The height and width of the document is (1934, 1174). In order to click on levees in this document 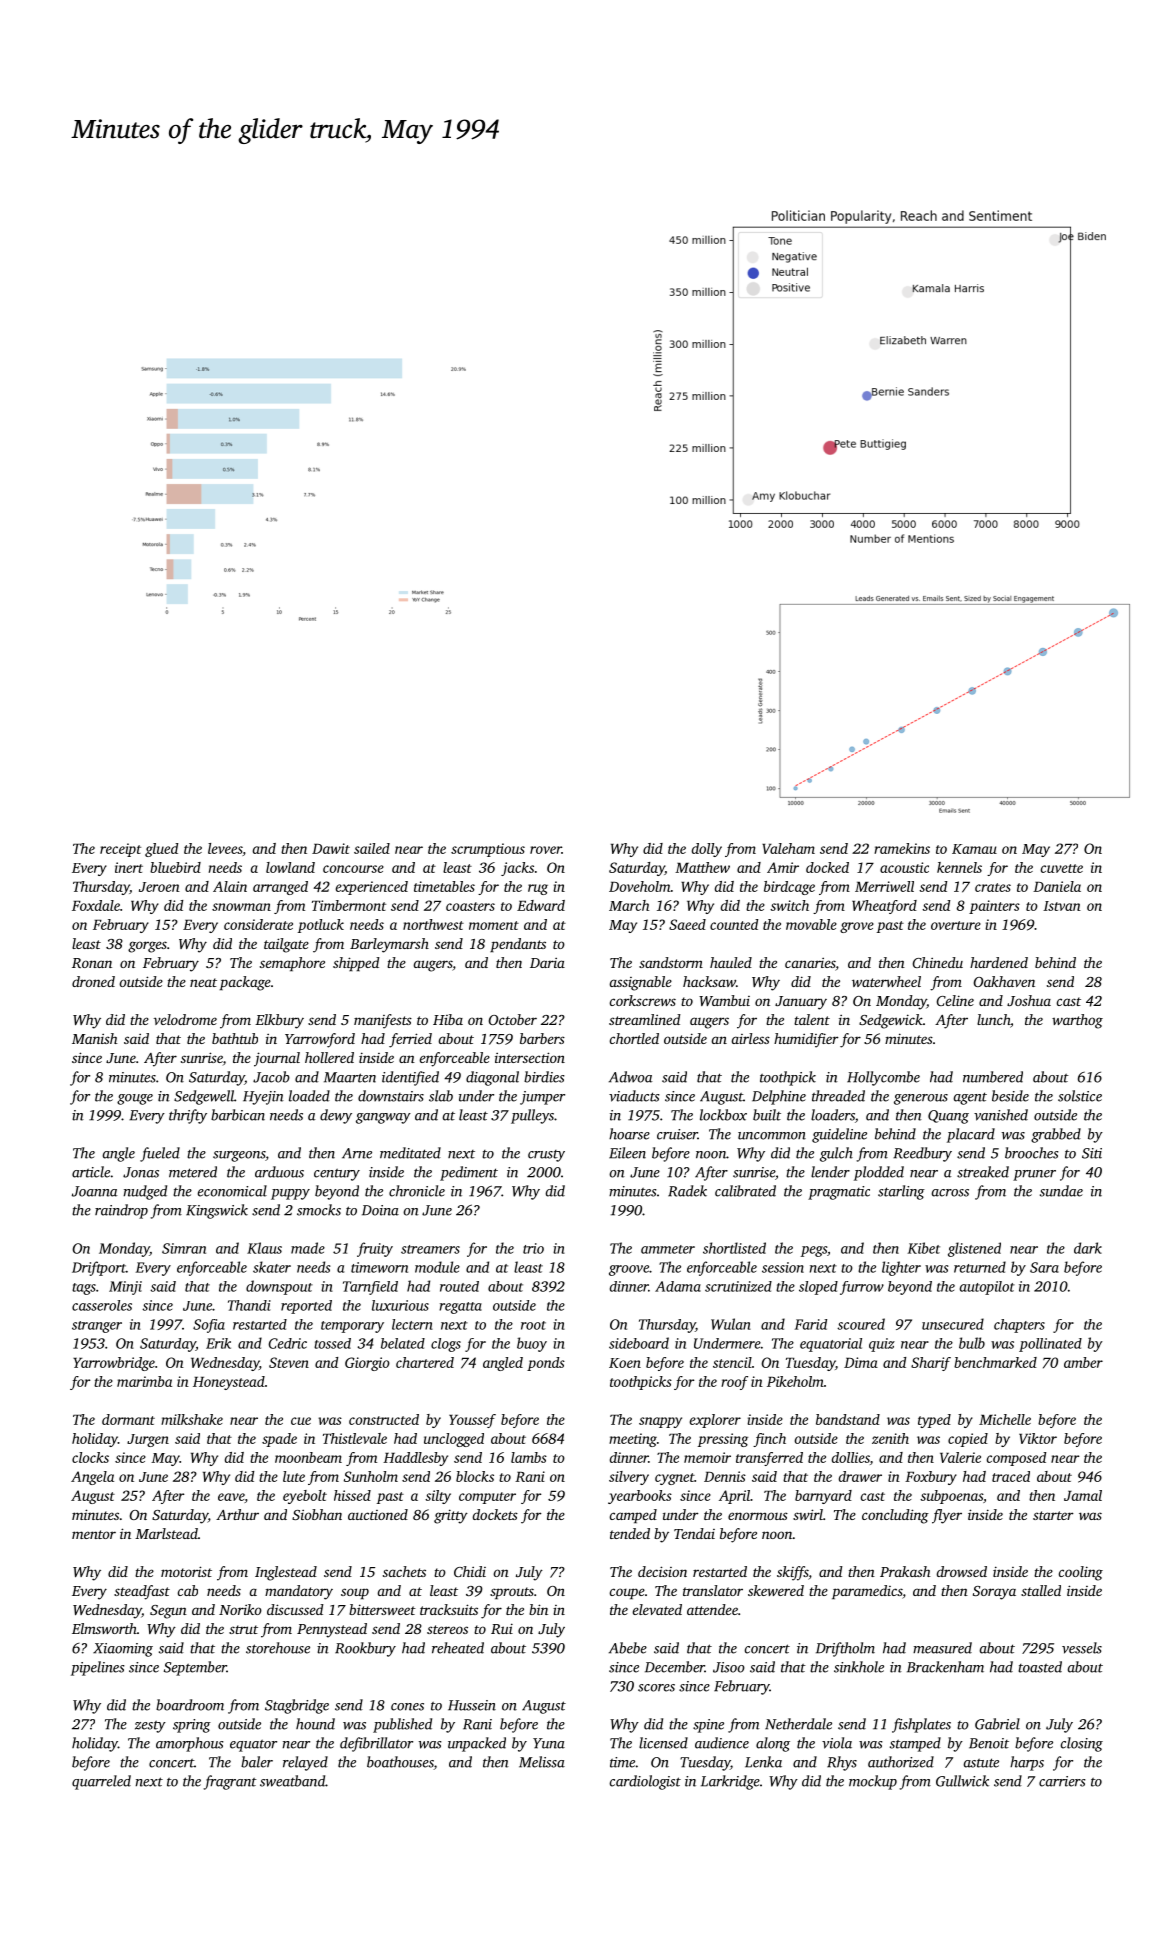, I will do `click(225, 848)`.
